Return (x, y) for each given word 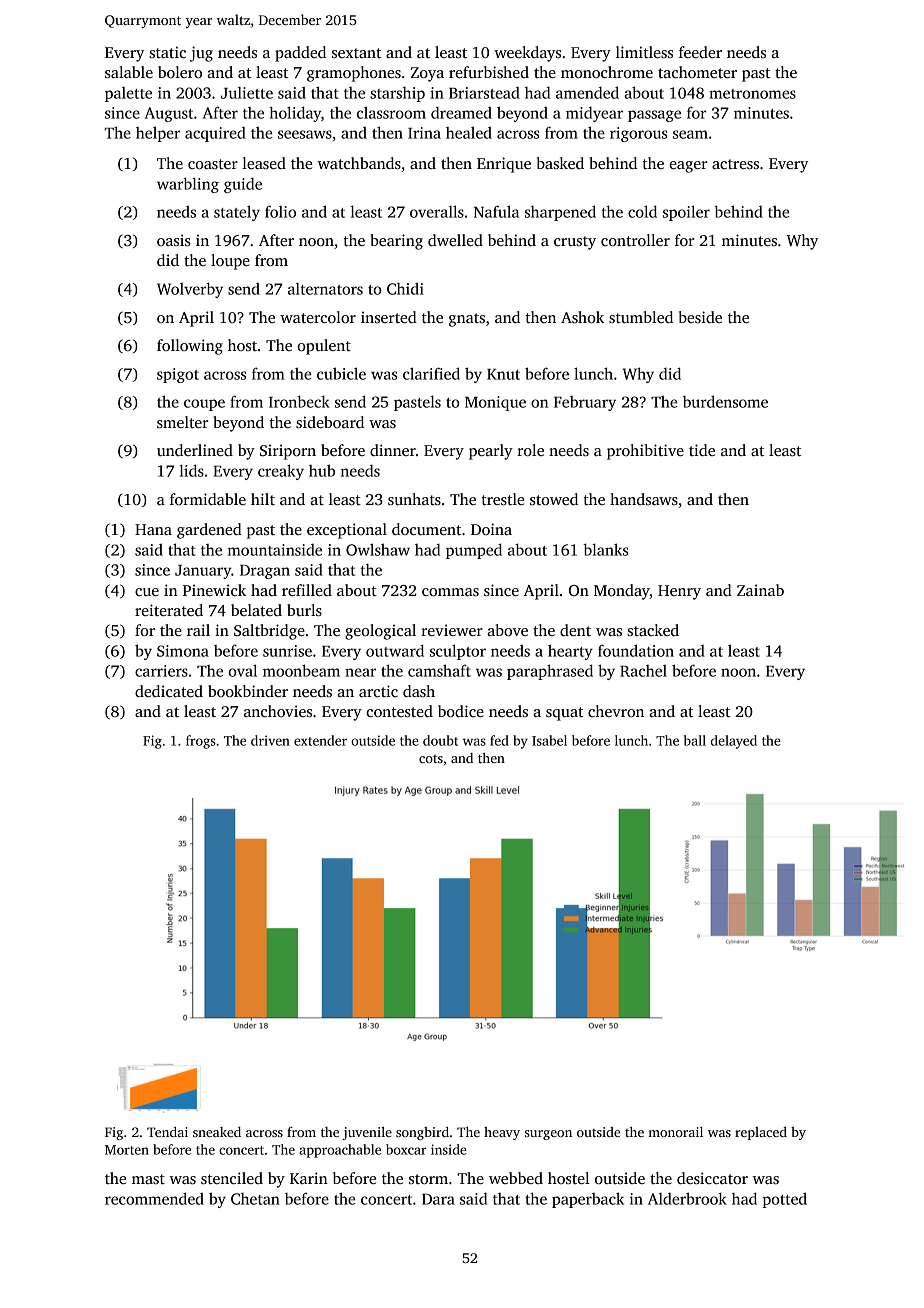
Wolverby (190, 290)
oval (242, 670)
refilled (307, 590)
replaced (761, 1133)
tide (702, 450)
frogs (201, 742)
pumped (474, 551)
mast (148, 1179)
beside (700, 317)
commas (450, 592)
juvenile (367, 1133)
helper (158, 134)
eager (688, 167)
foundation (636, 650)
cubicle (341, 373)
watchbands (359, 163)
